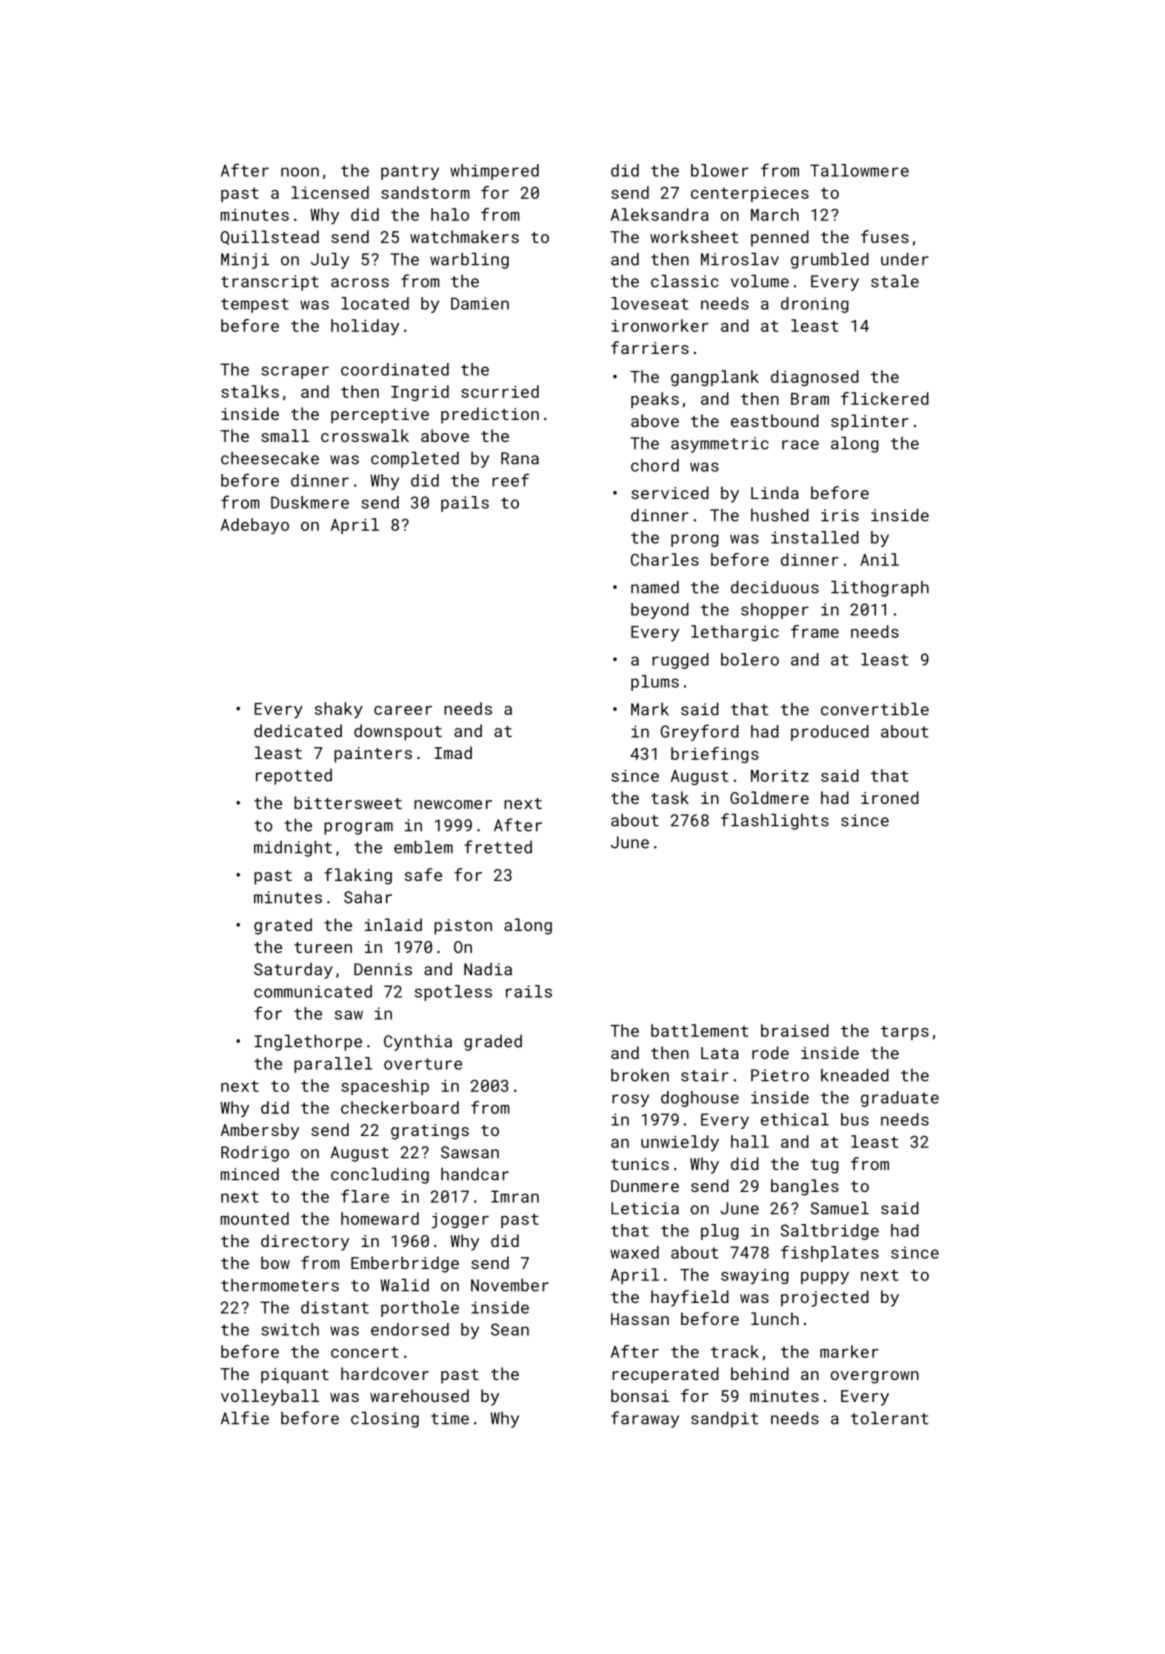  Describe the element at coordinates (720, 170) in the screenshot. I see `blower` at that location.
